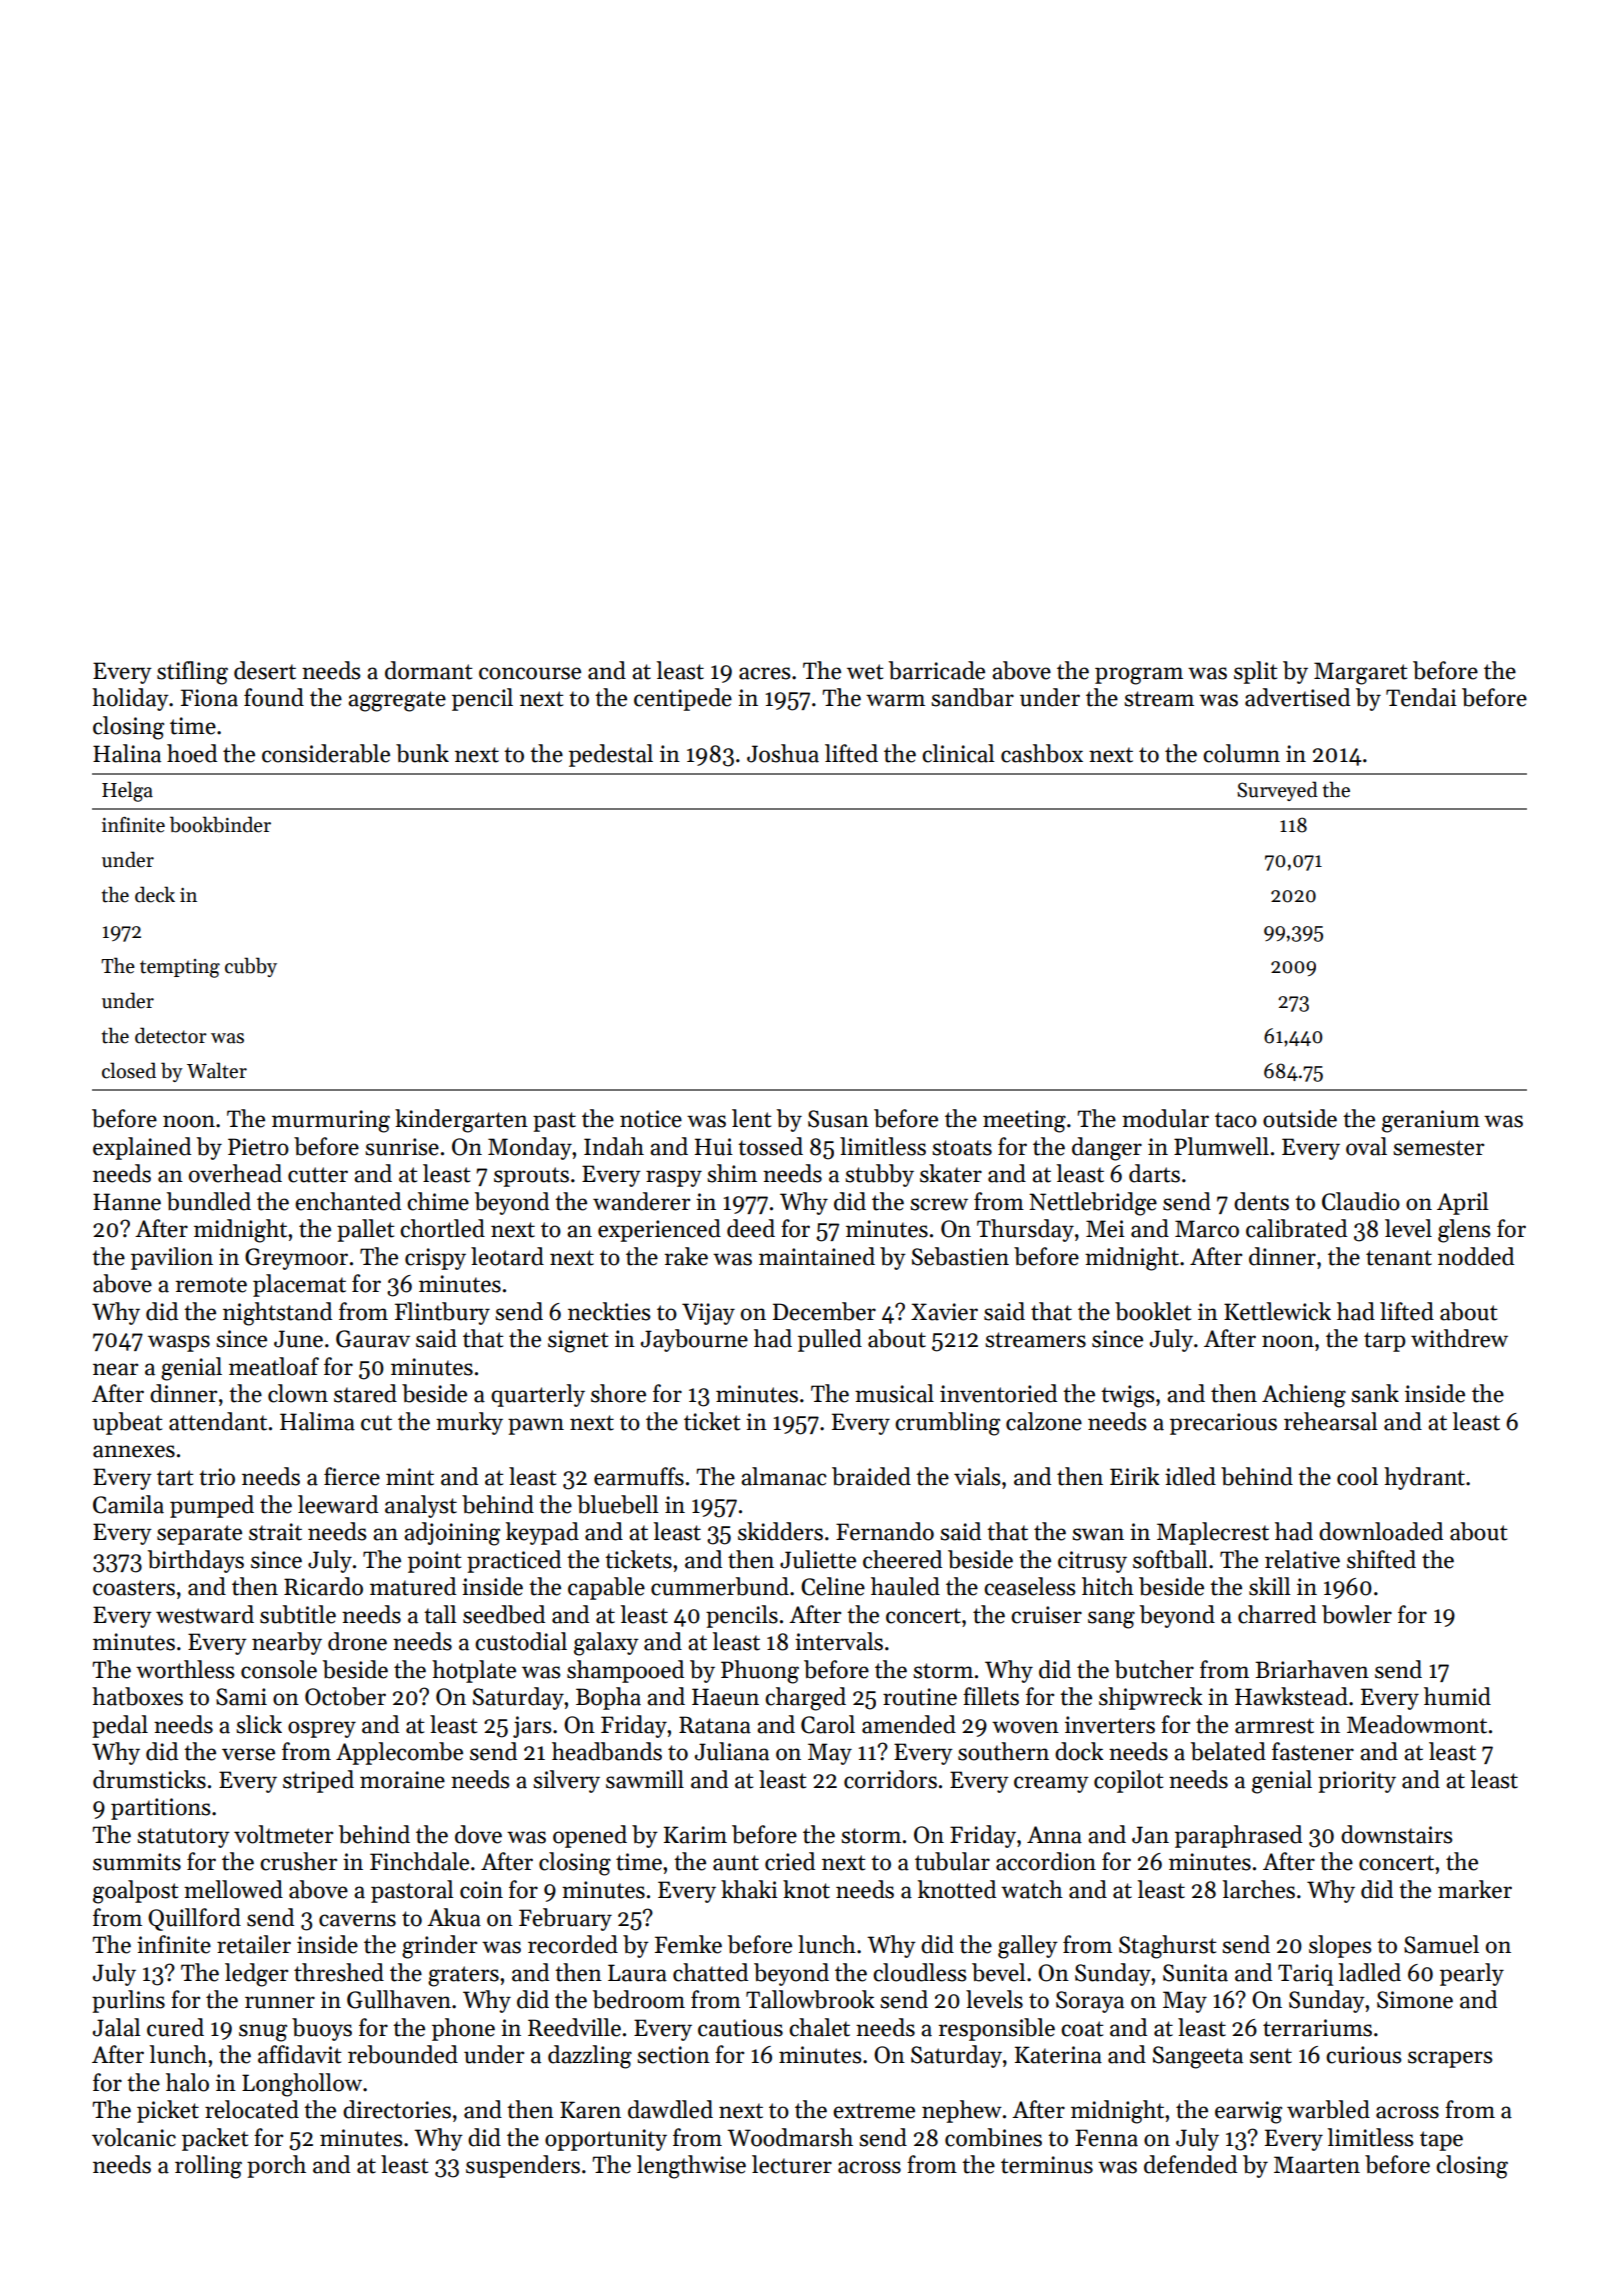 Image resolution: width=1620 pixels, height=2292 pixels. I want to click on drone, so click(357, 1641).
